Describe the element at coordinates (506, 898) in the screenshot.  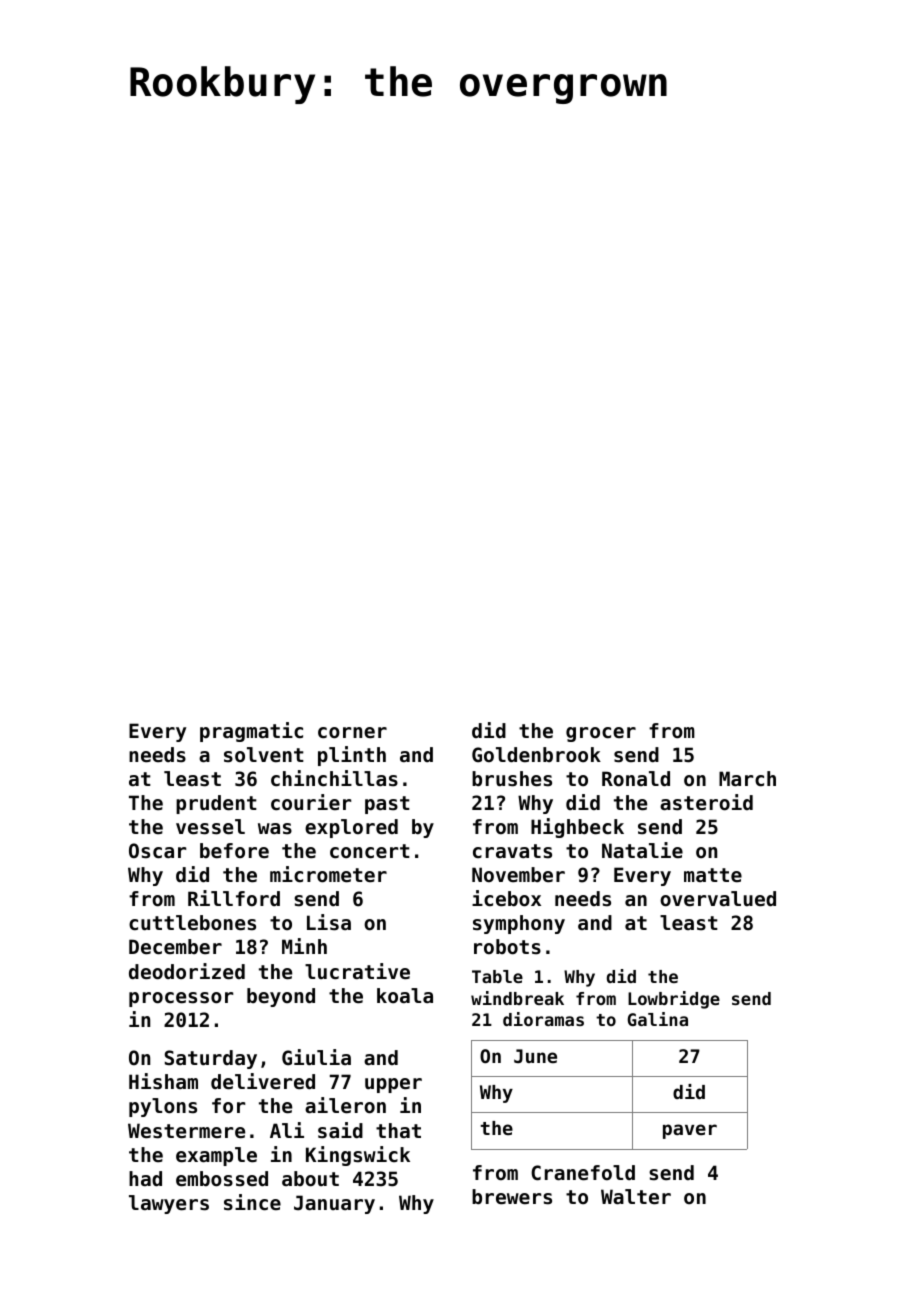
I see `icebox` at that location.
